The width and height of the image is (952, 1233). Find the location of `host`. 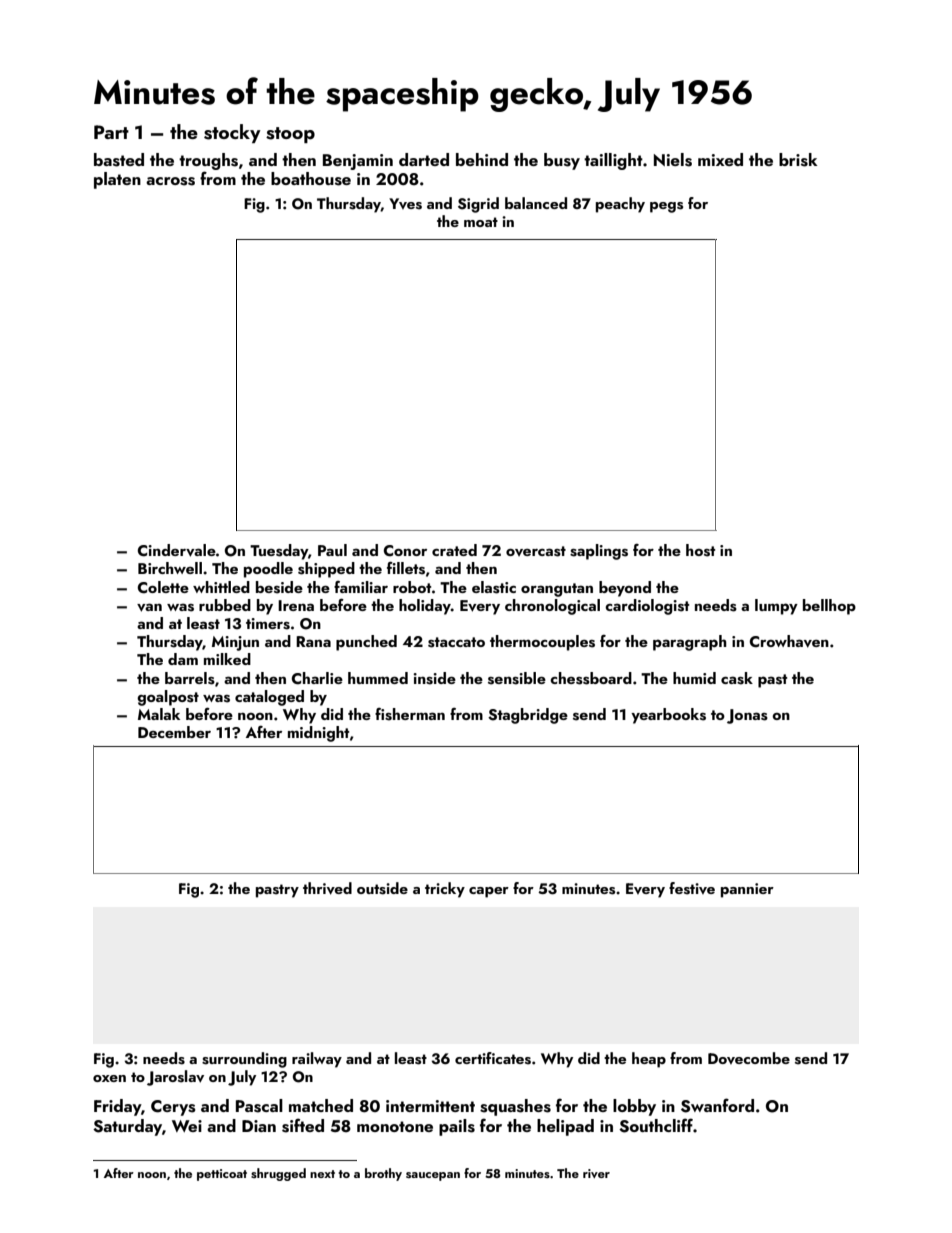

host is located at coordinates (700, 550).
